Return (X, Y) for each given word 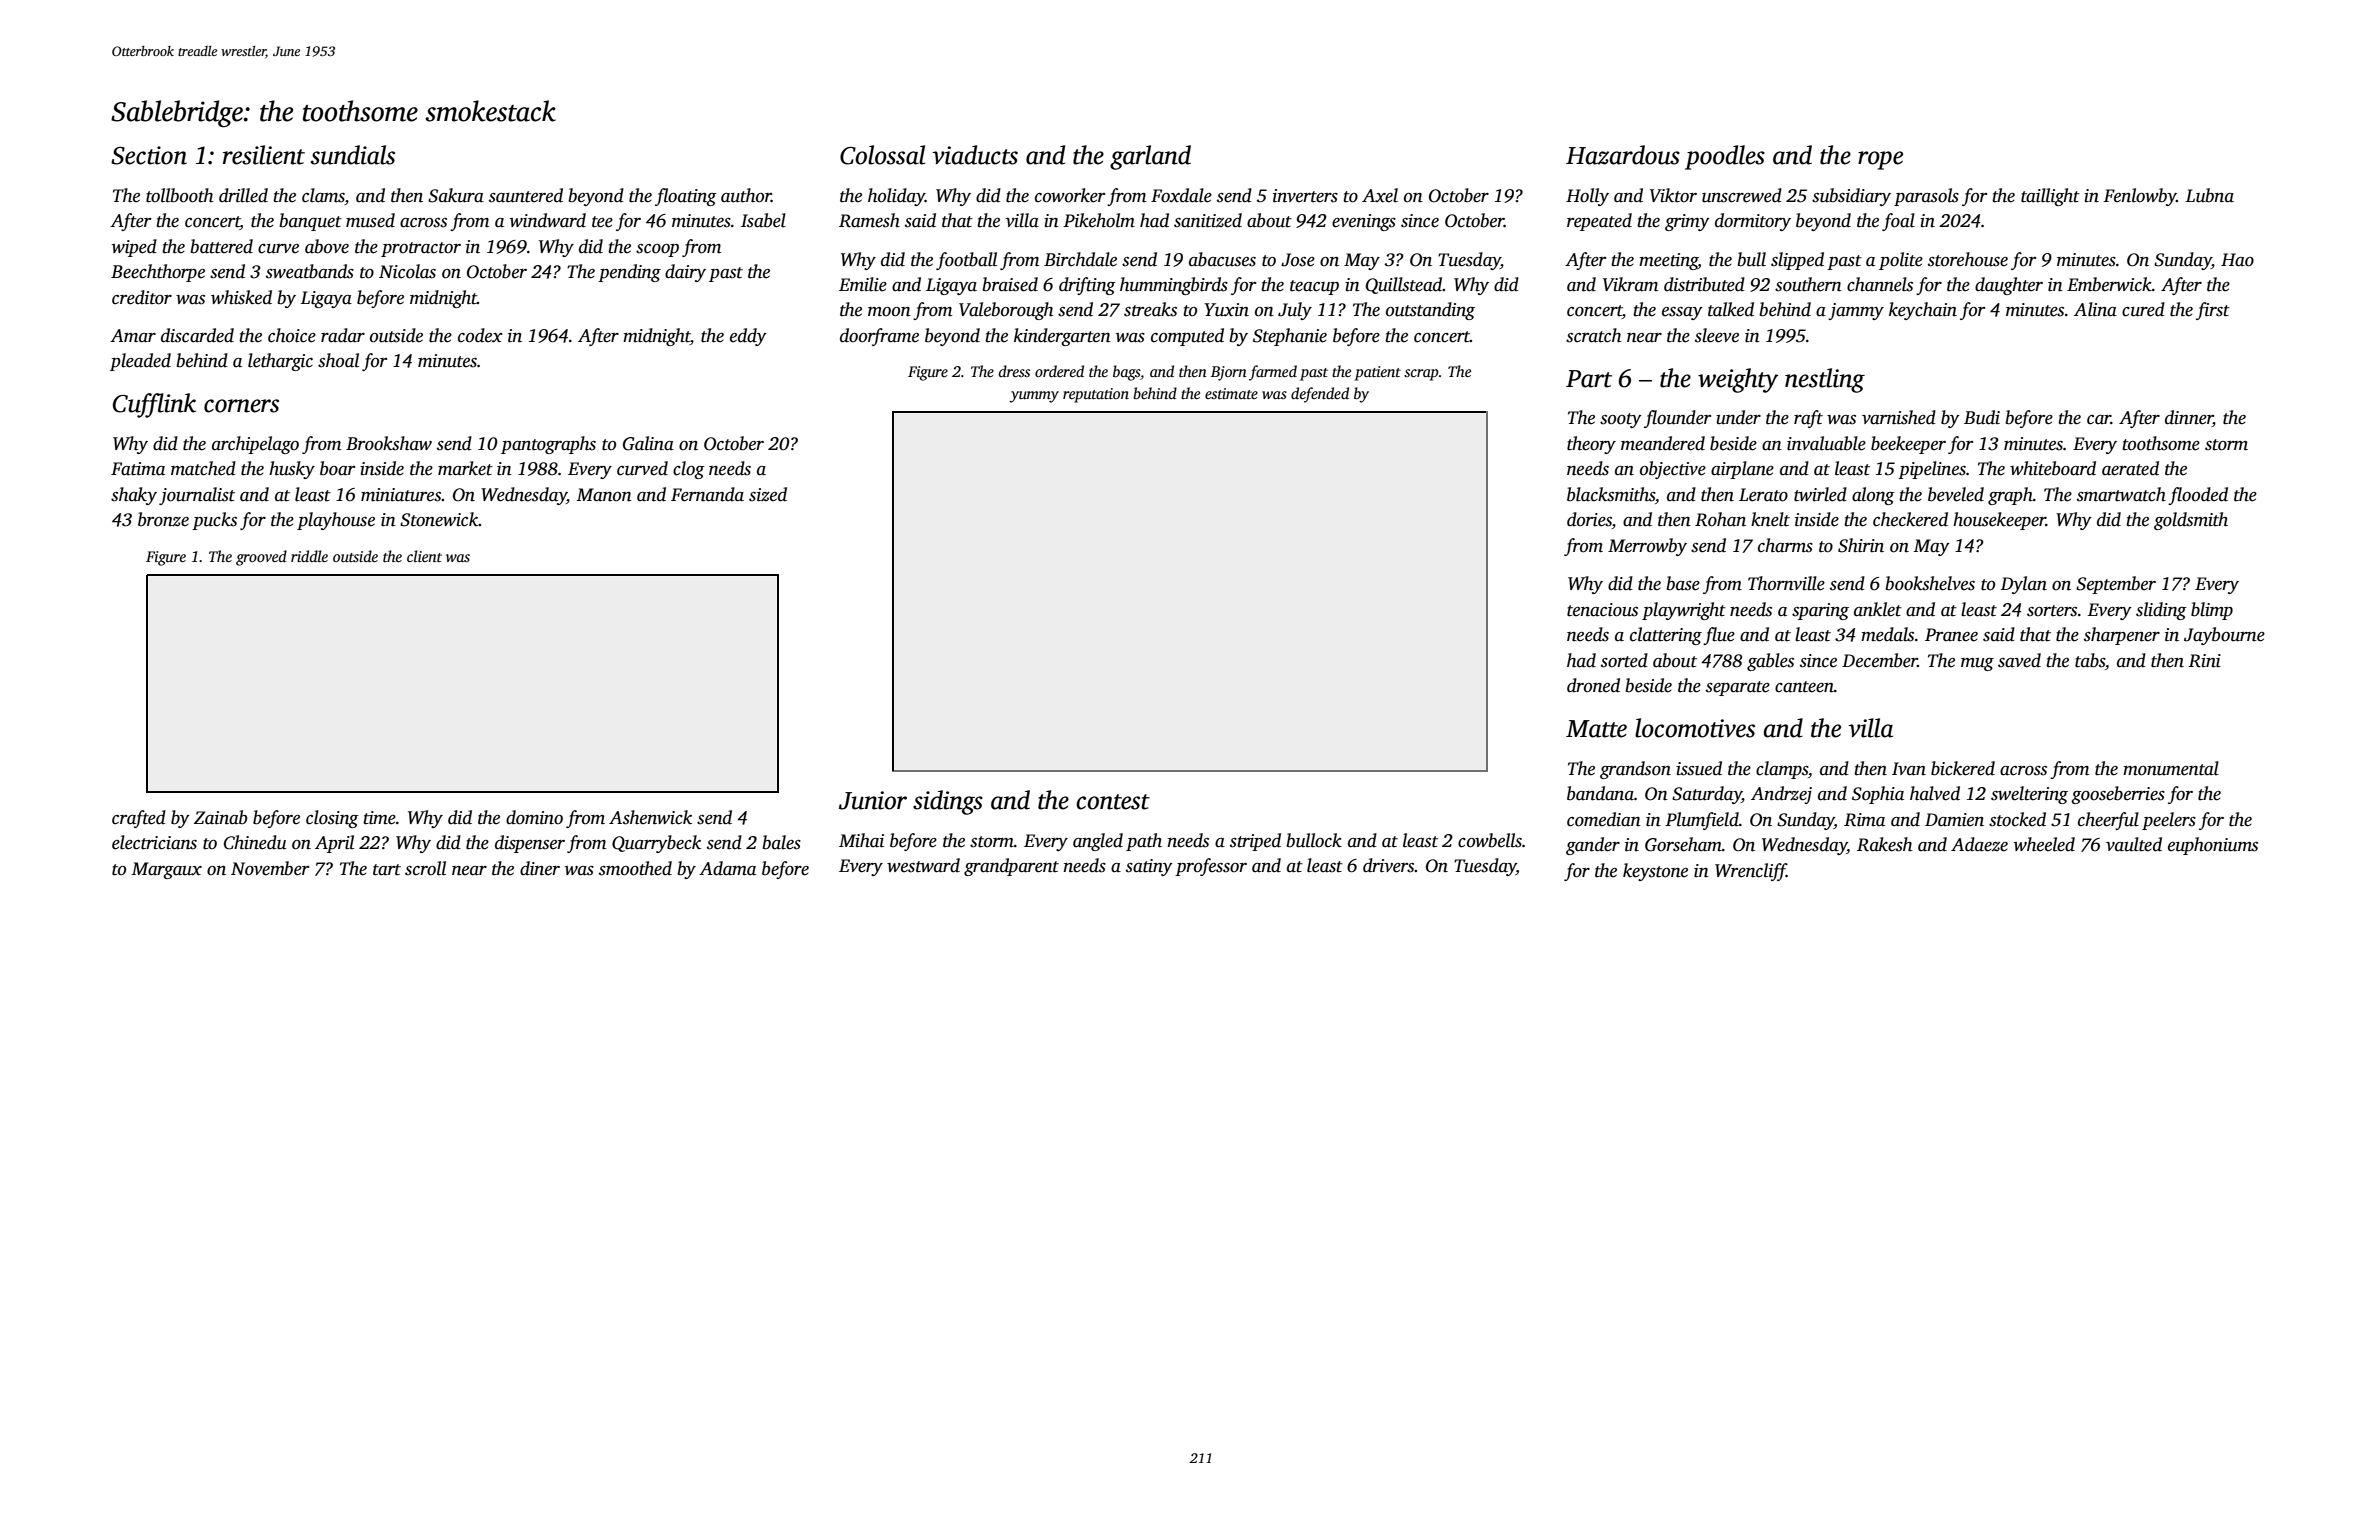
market (465, 468)
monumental (2171, 768)
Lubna (2209, 195)
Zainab (220, 817)
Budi (1982, 417)
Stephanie (1290, 337)
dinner (2189, 418)
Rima (1864, 820)
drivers (1389, 865)
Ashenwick (650, 817)
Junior (873, 800)
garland (1150, 157)
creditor (142, 297)
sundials (353, 155)
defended (1320, 395)
